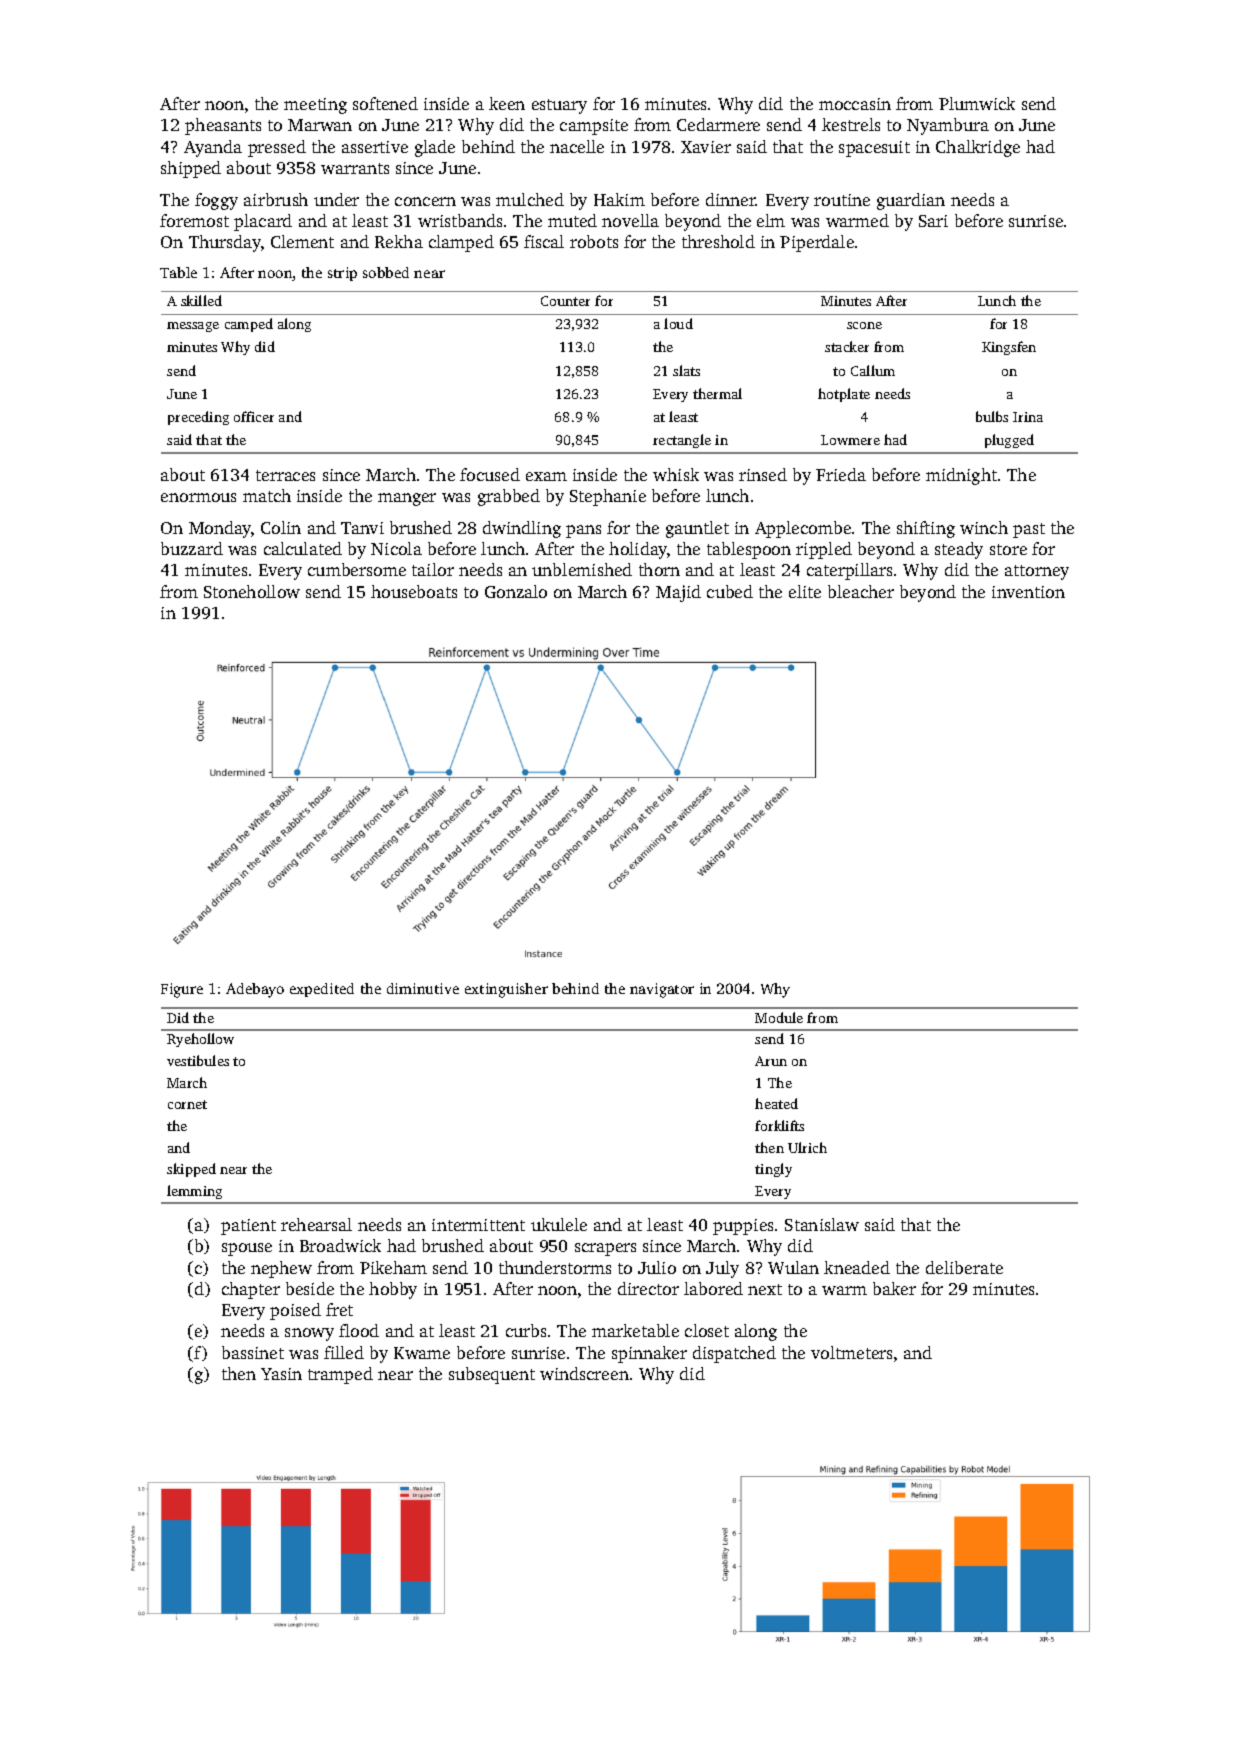 This screenshot has width=1239, height=1753. What do you see at coordinates (678, 323) in the screenshot?
I see `loud` at bounding box center [678, 323].
